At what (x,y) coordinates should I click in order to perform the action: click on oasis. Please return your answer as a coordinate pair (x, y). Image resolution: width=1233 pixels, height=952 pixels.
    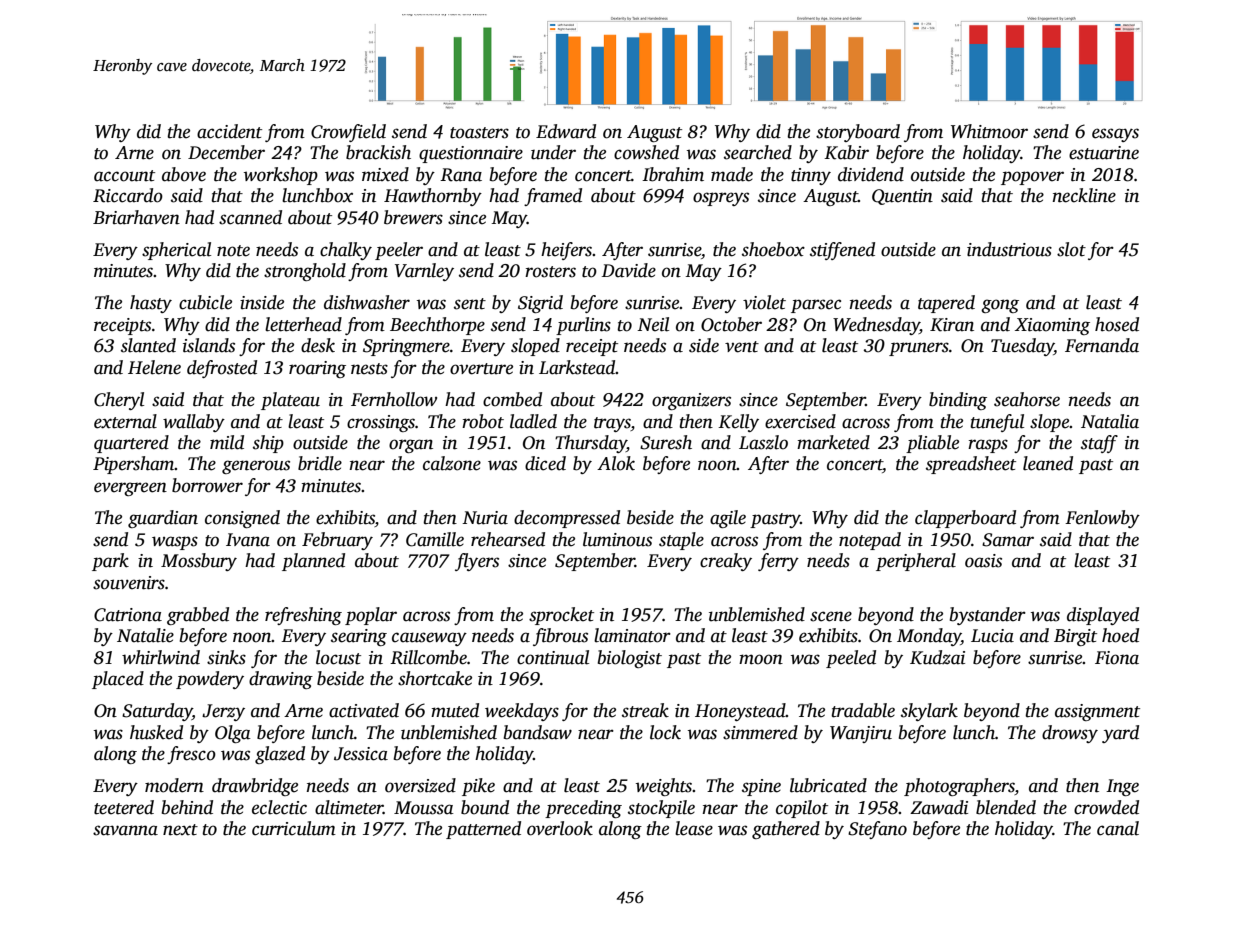
    Looking at the image, I should click on (983, 561).
